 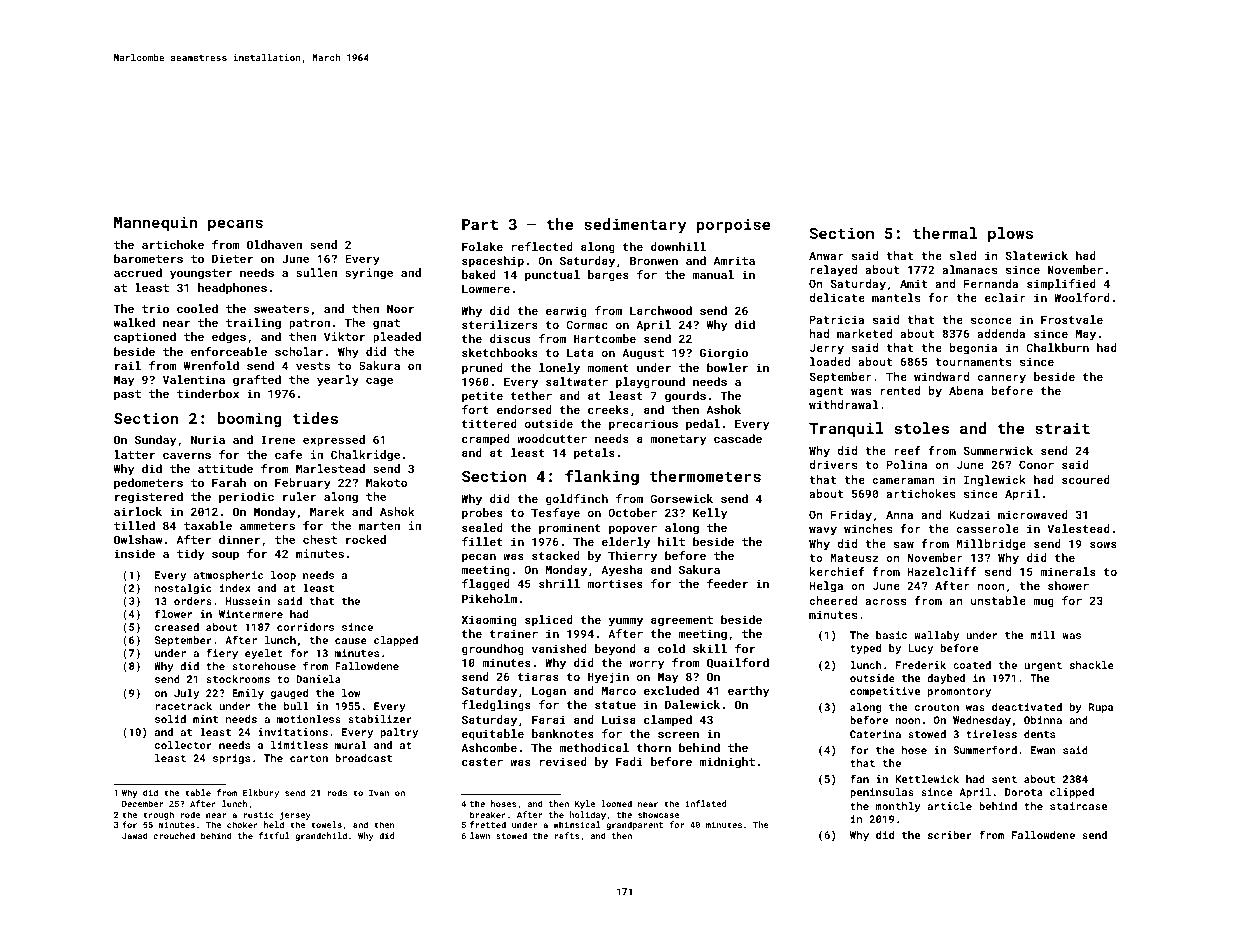 What do you see at coordinates (995, 481) in the document?
I see `Inglewick` at bounding box center [995, 481].
